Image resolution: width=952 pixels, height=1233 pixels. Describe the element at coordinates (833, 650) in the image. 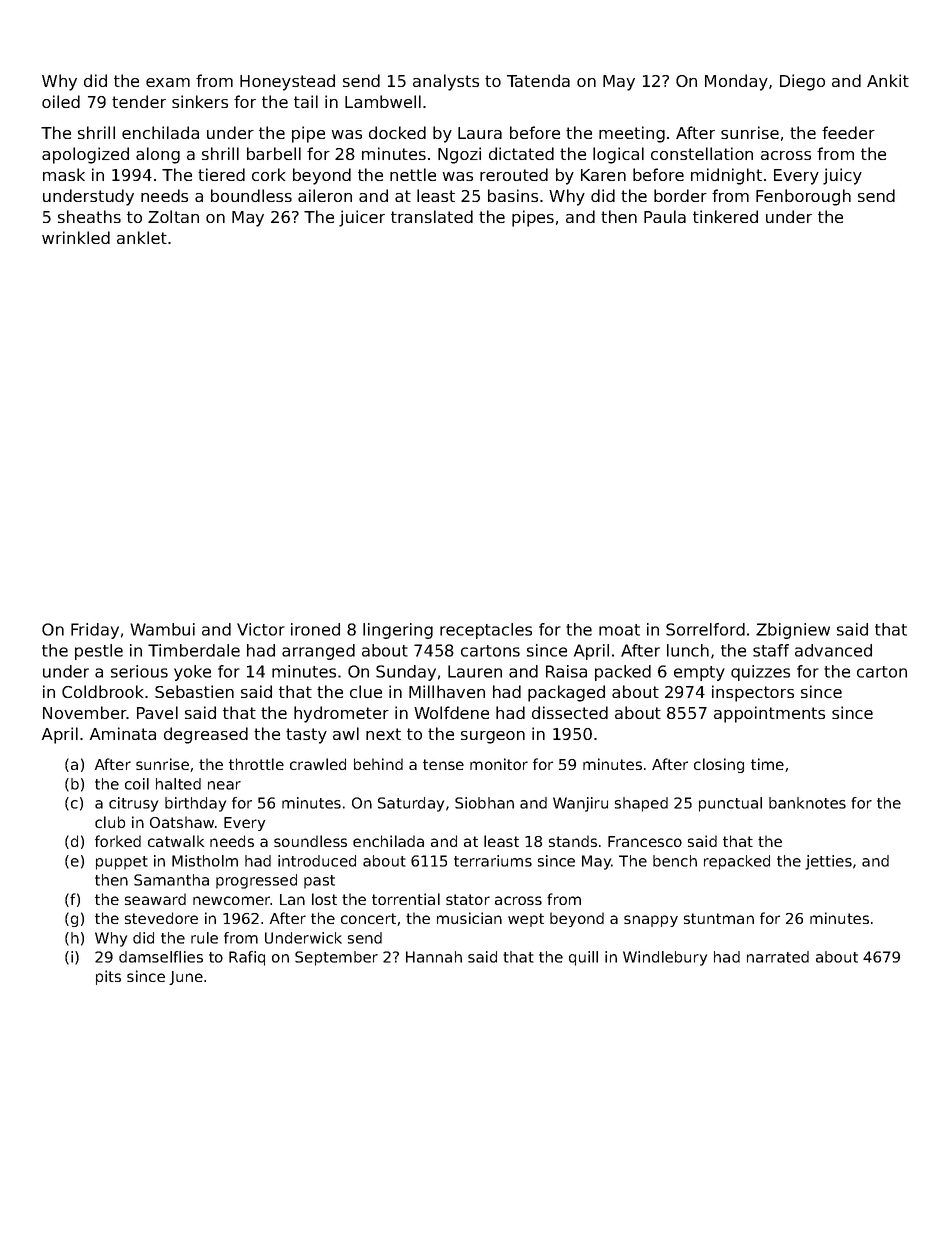

I see `advanced` at that location.
